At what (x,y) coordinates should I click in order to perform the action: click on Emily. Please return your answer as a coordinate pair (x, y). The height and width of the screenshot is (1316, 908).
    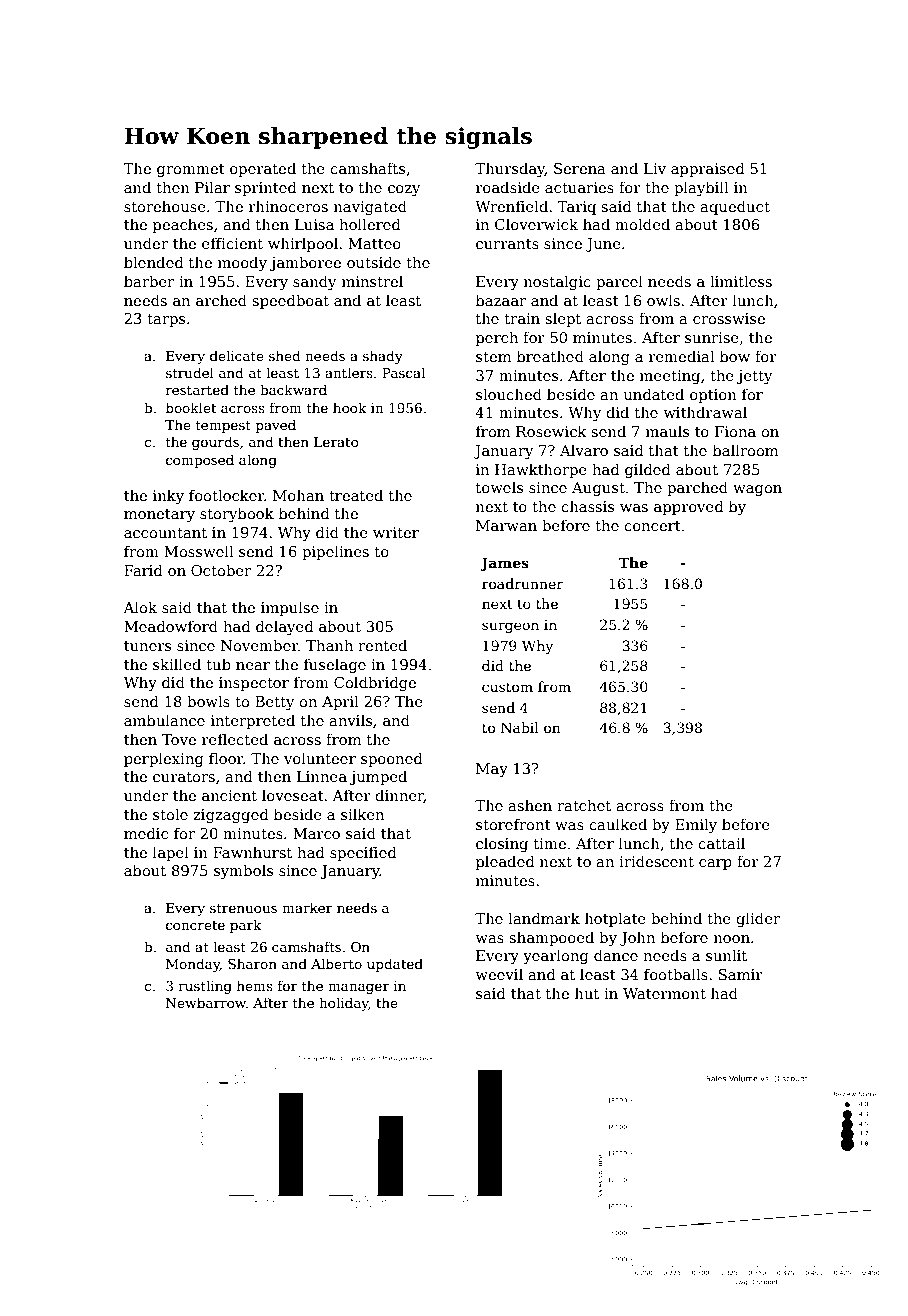
    Looking at the image, I should click on (696, 825).
